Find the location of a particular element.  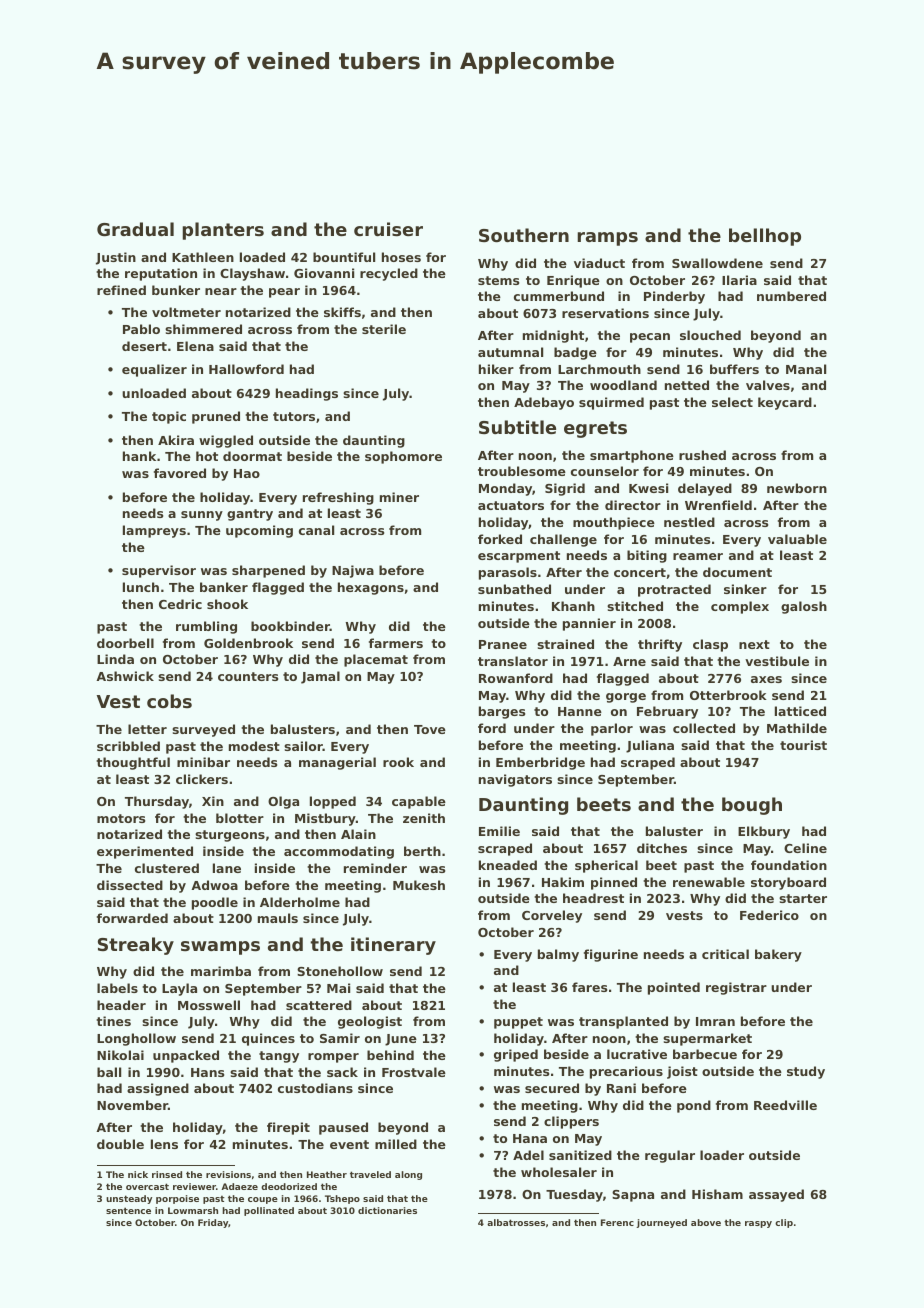

Clayshaw is located at coordinates (252, 274).
